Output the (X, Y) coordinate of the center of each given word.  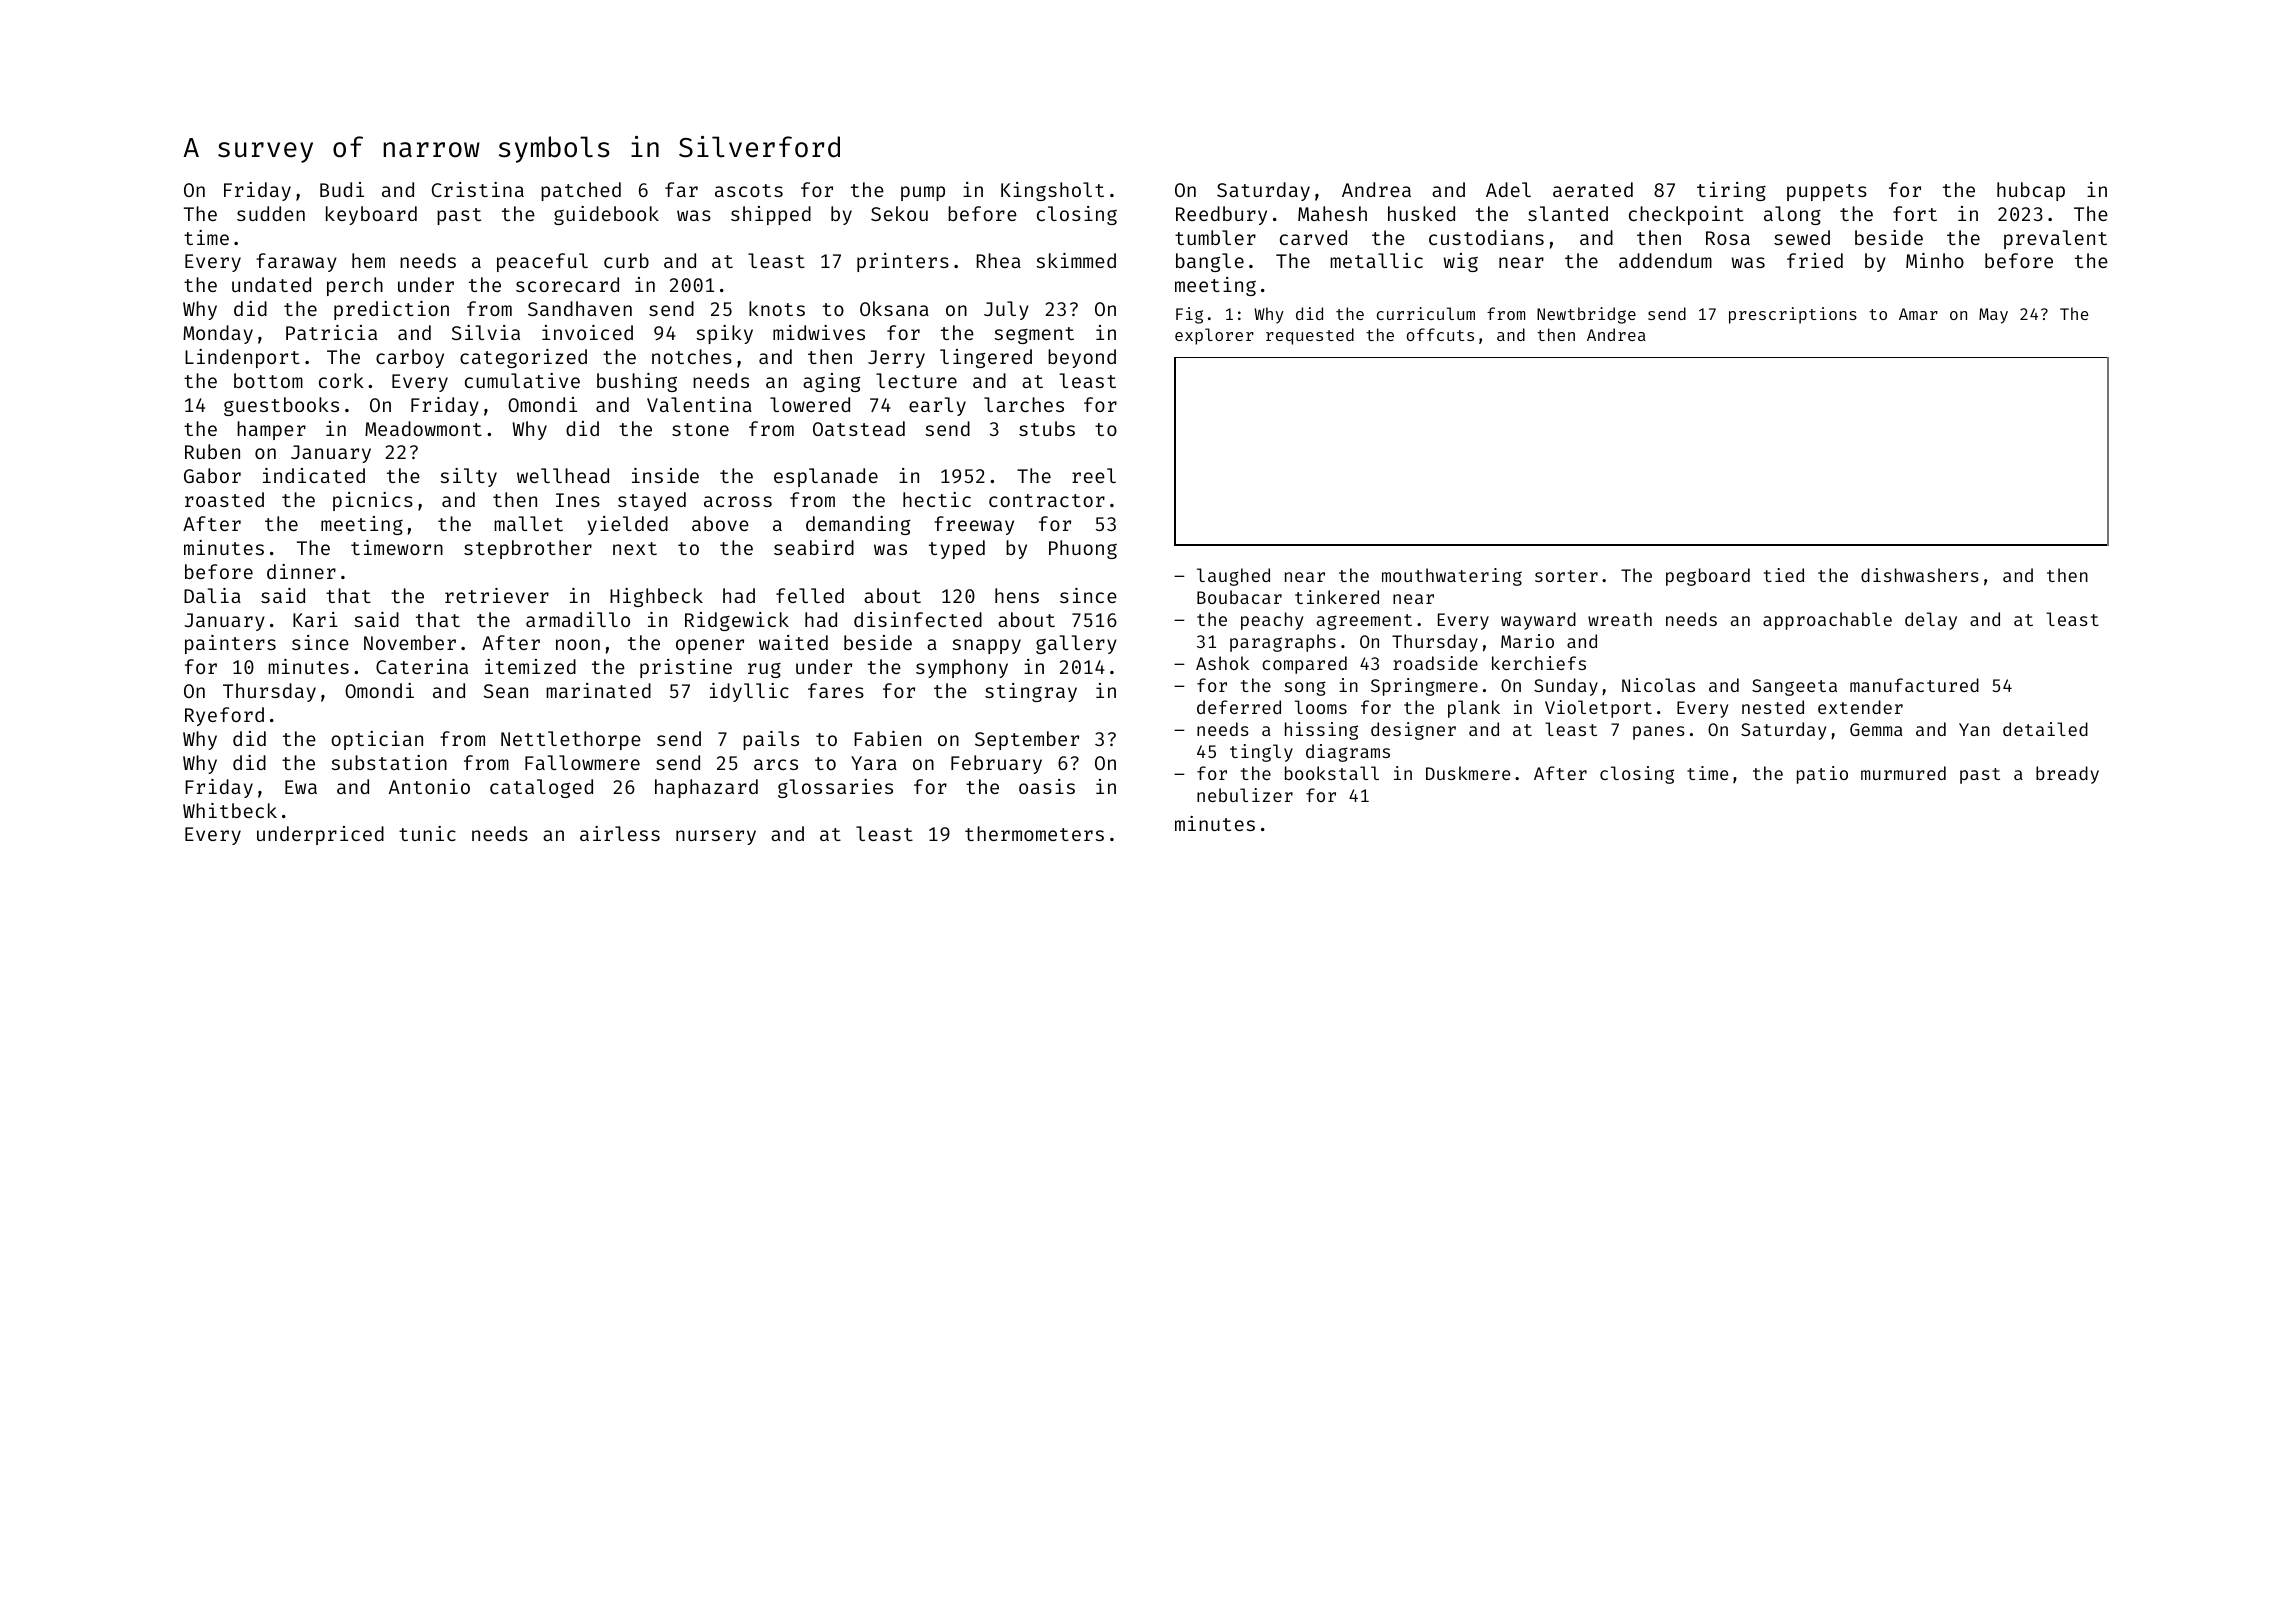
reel (1094, 475)
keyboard (371, 215)
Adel (1508, 189)
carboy (410, 358)
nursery (716, 837)
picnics (373, 501)
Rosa (1728, 238)
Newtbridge (1586, 315)
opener (710, 646)
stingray (1031, 692)
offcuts (1440, 334)
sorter (1566, 576)
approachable (1827, 621)
